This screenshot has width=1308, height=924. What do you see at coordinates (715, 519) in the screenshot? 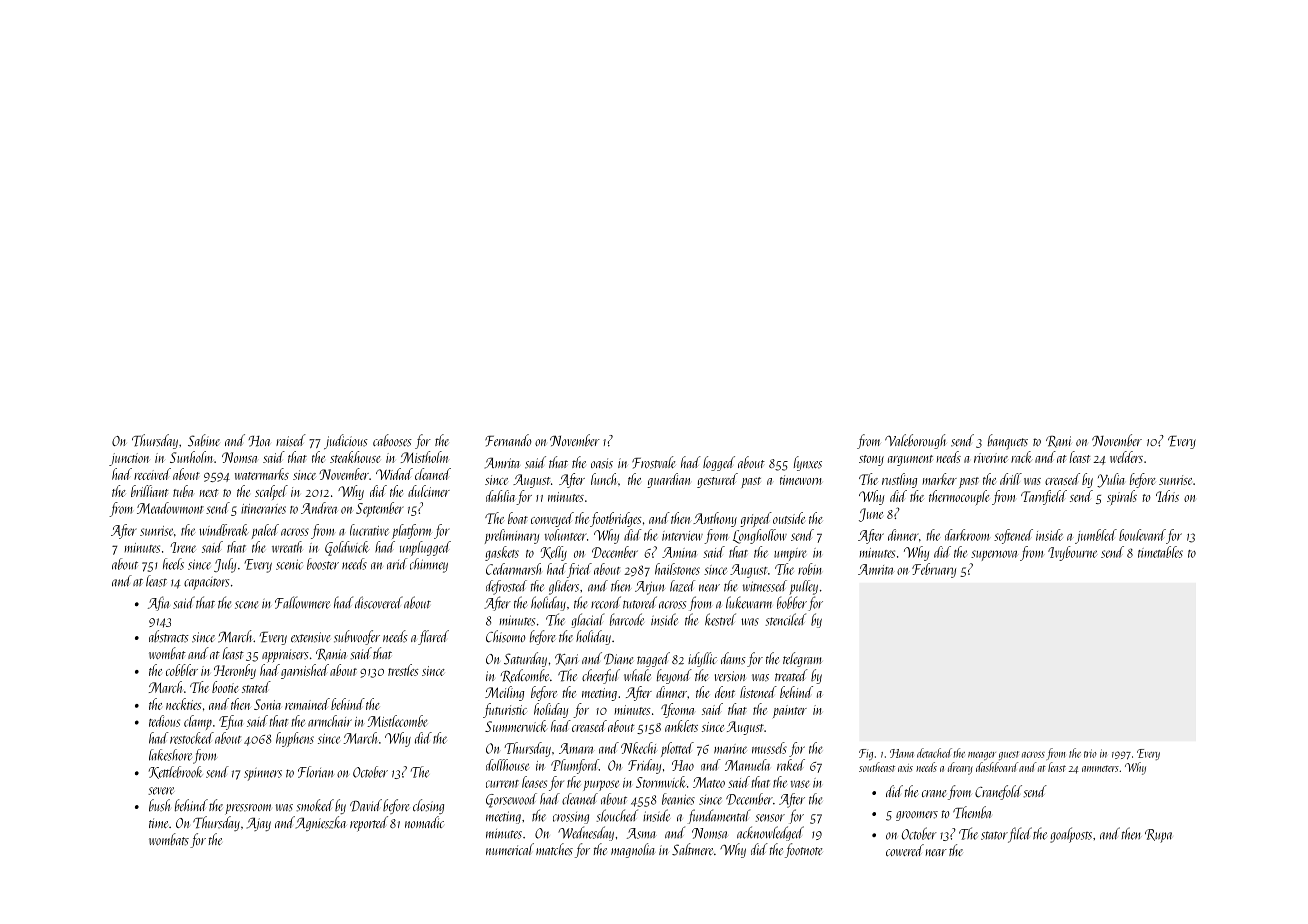
I see `Anthony` at bounding box center [715, 519].
